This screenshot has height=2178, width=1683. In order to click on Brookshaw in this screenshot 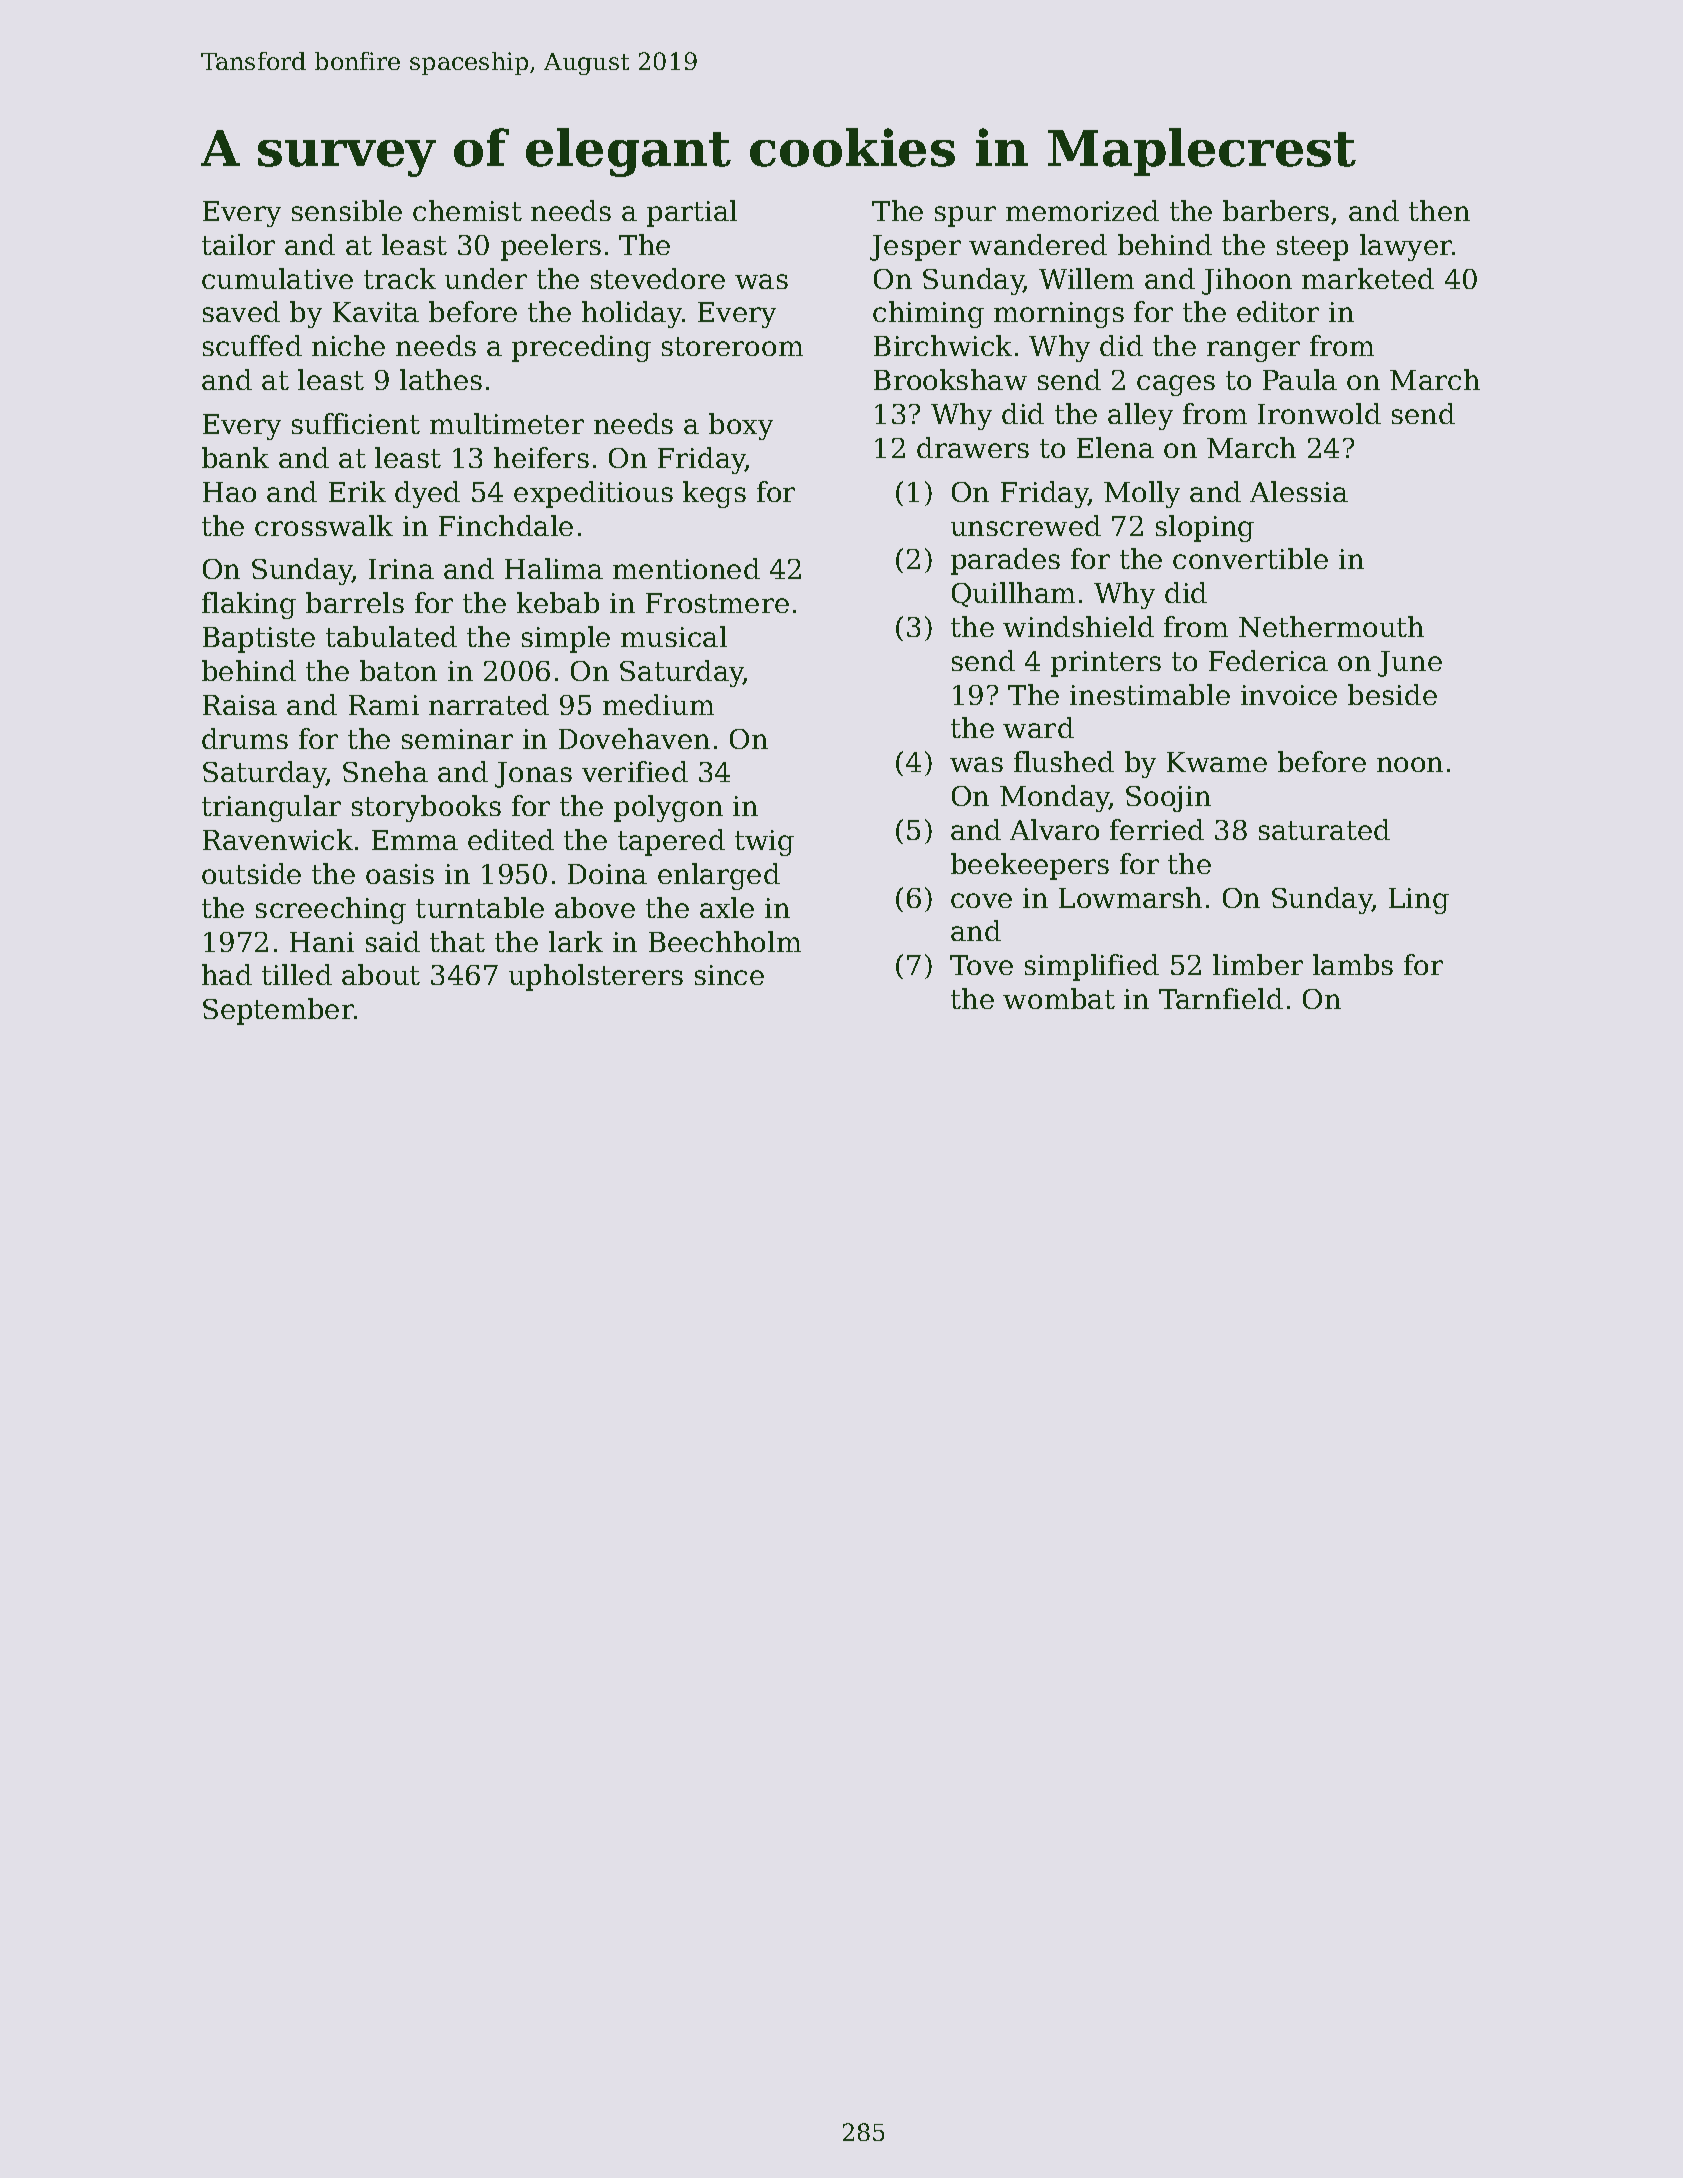, I will do `click(950, 379)`.
